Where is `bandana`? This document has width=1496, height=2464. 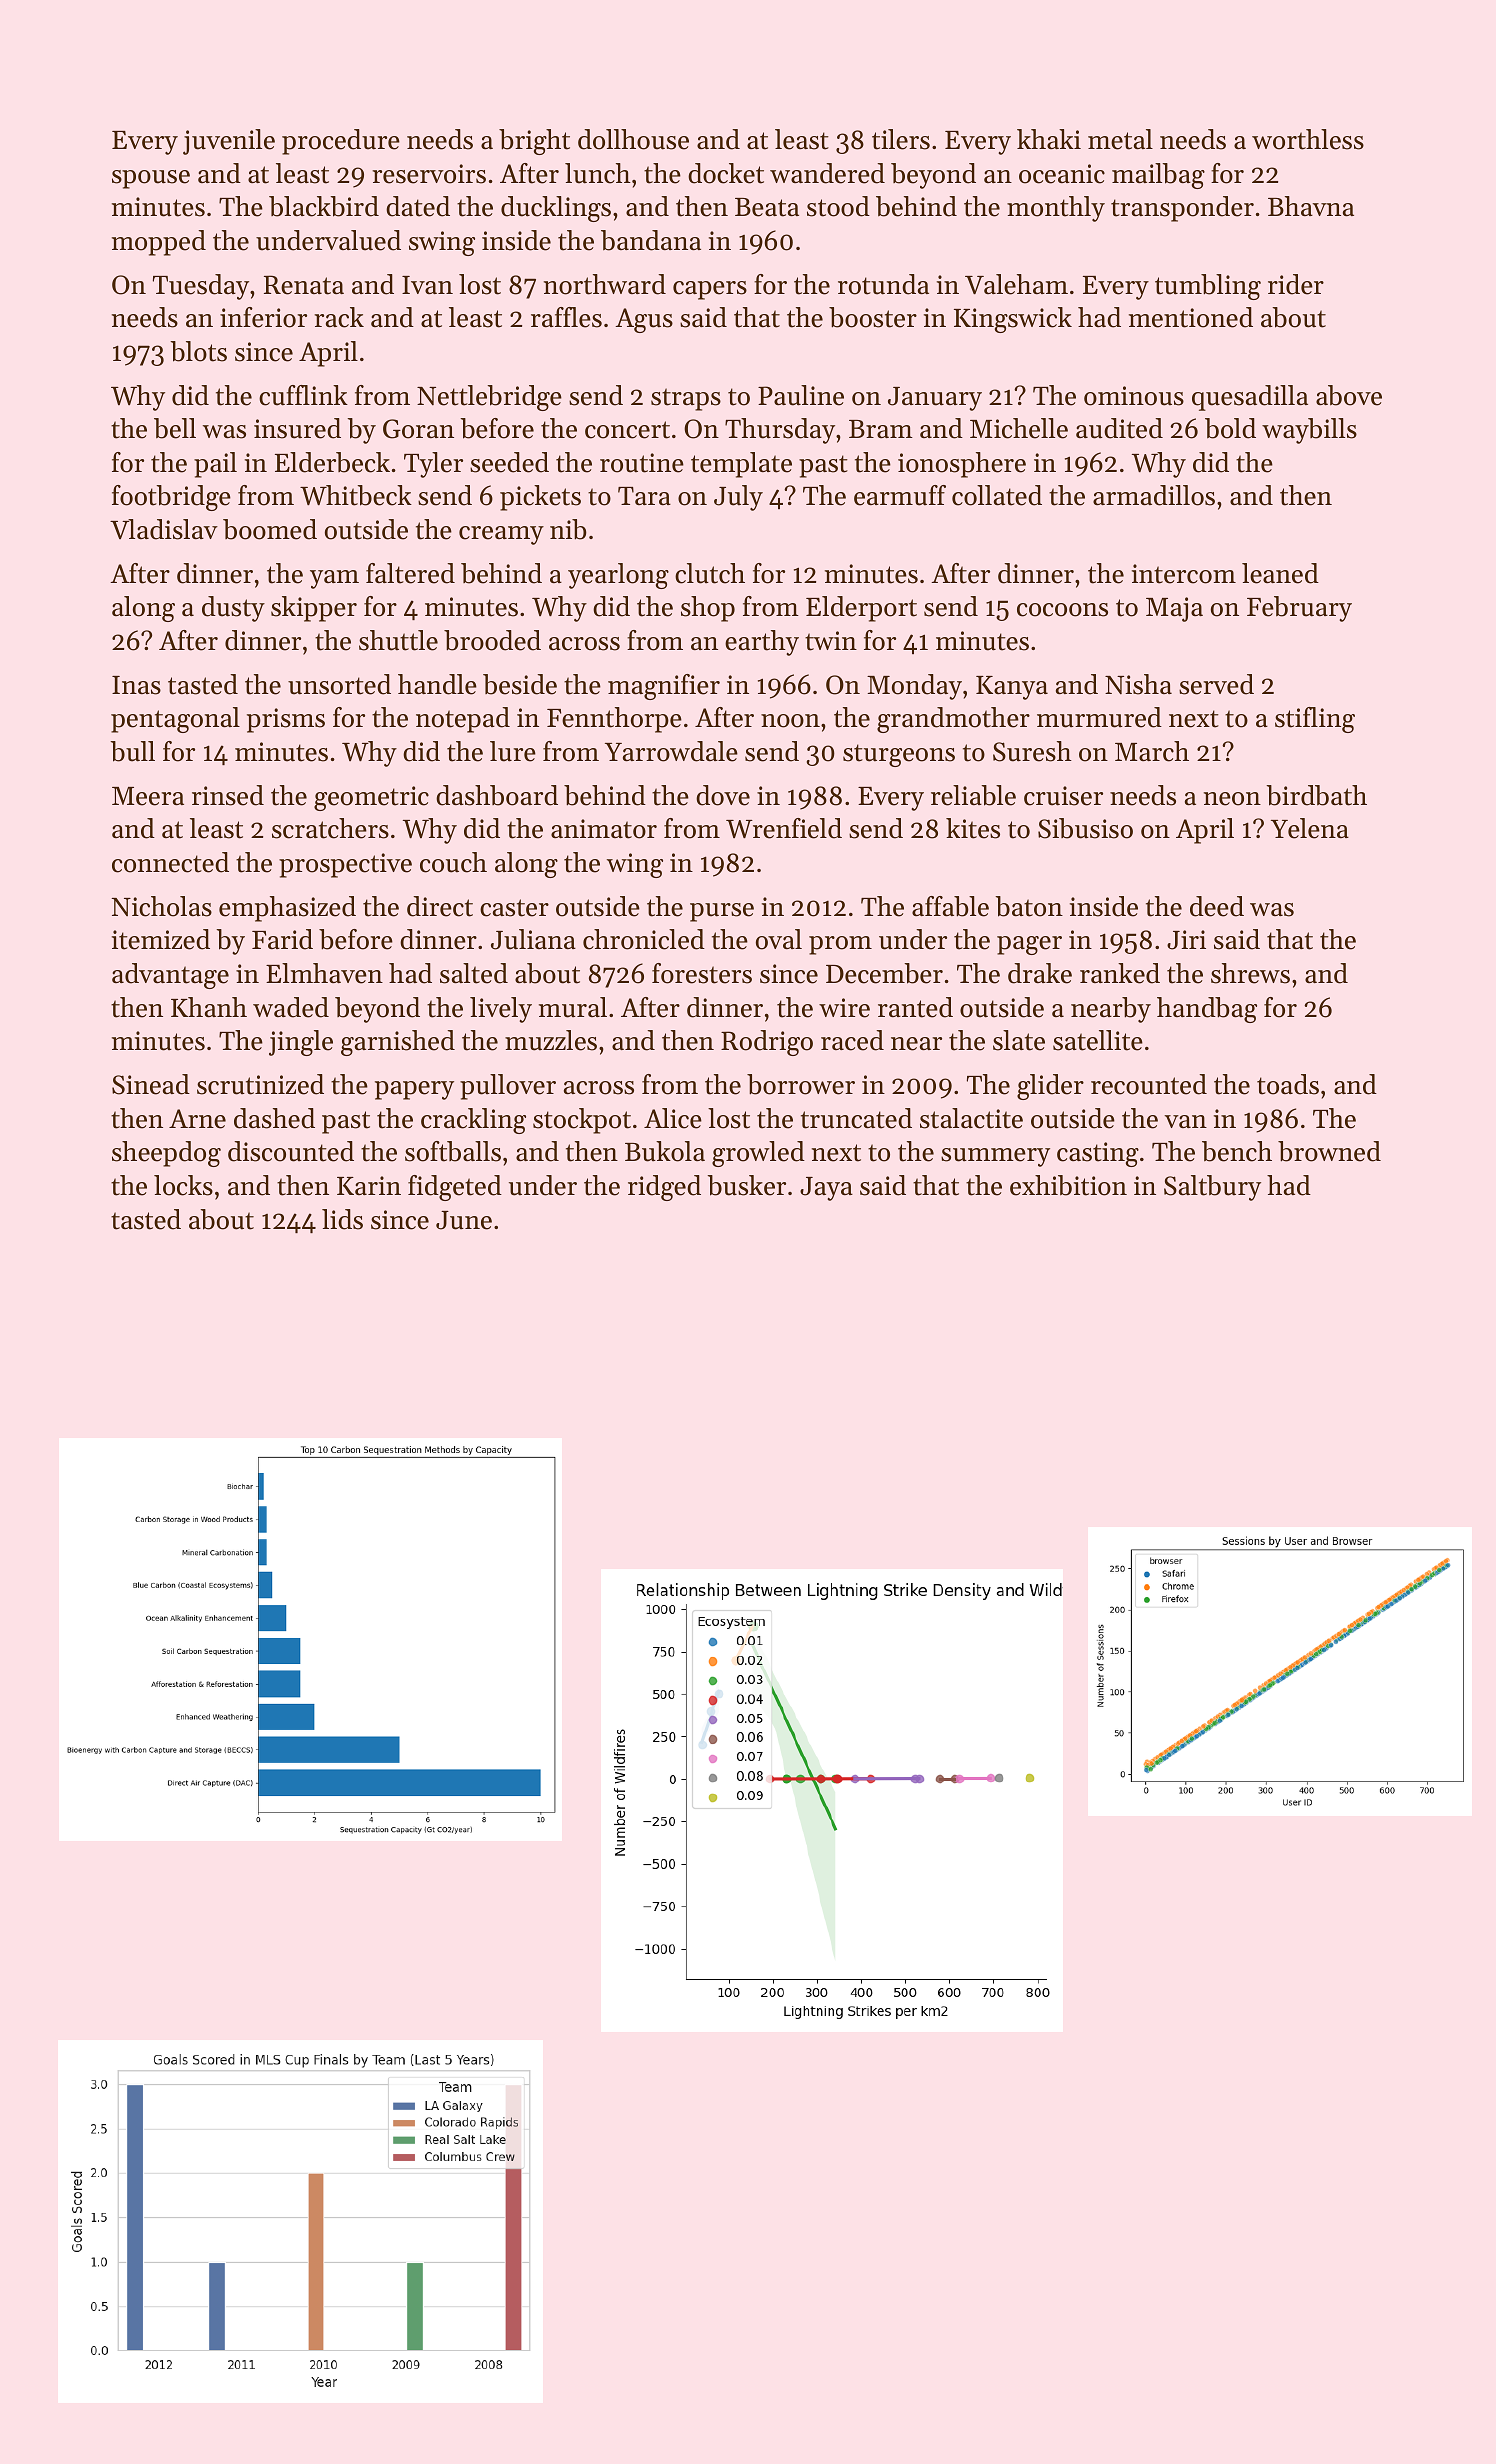 bandana is located at coordinates (651, 240).
